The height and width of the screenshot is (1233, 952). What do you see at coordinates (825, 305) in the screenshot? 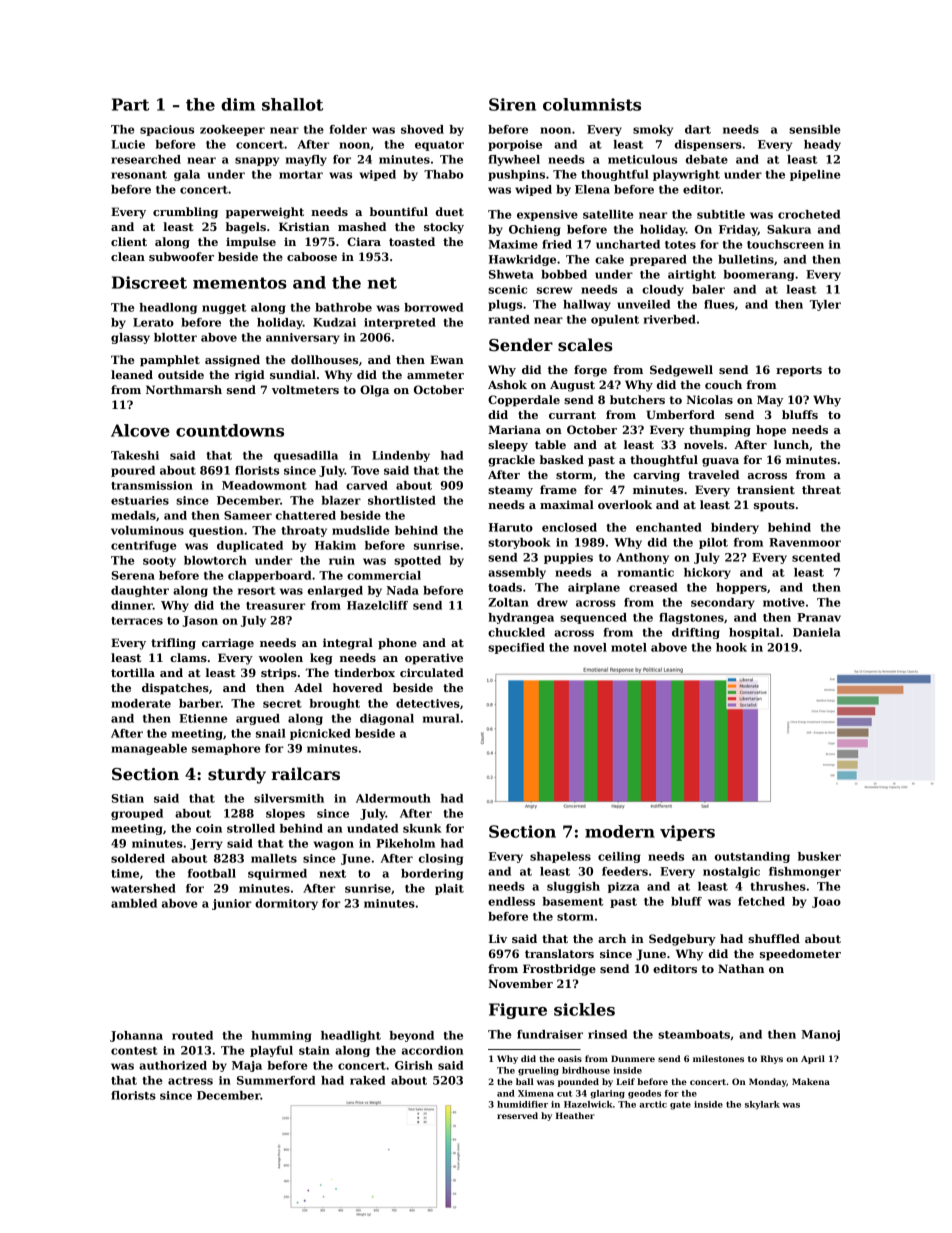
I see `Tyler` at bounding box center [825, 305].
